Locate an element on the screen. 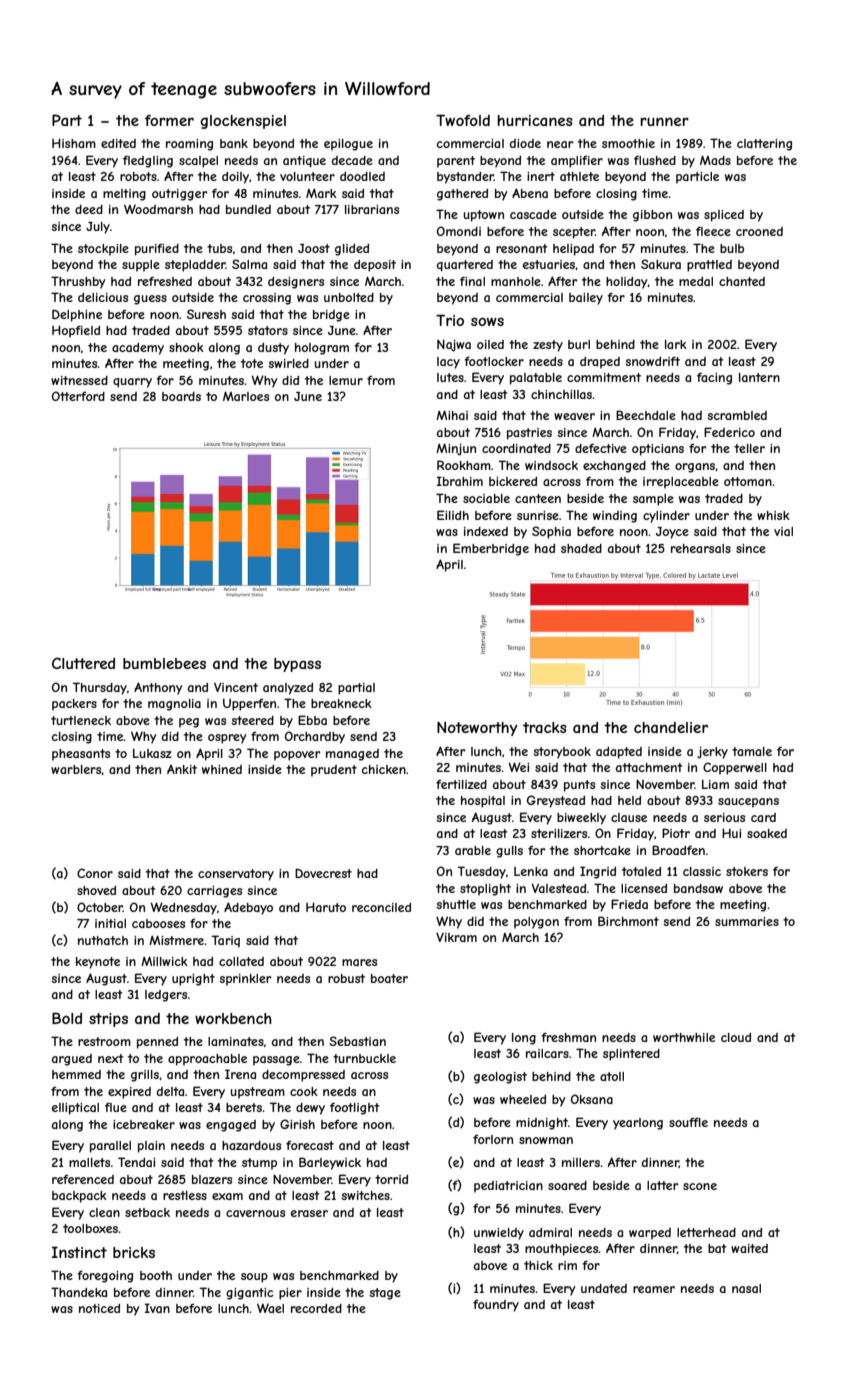  former is located at coordinates (169, 120).
